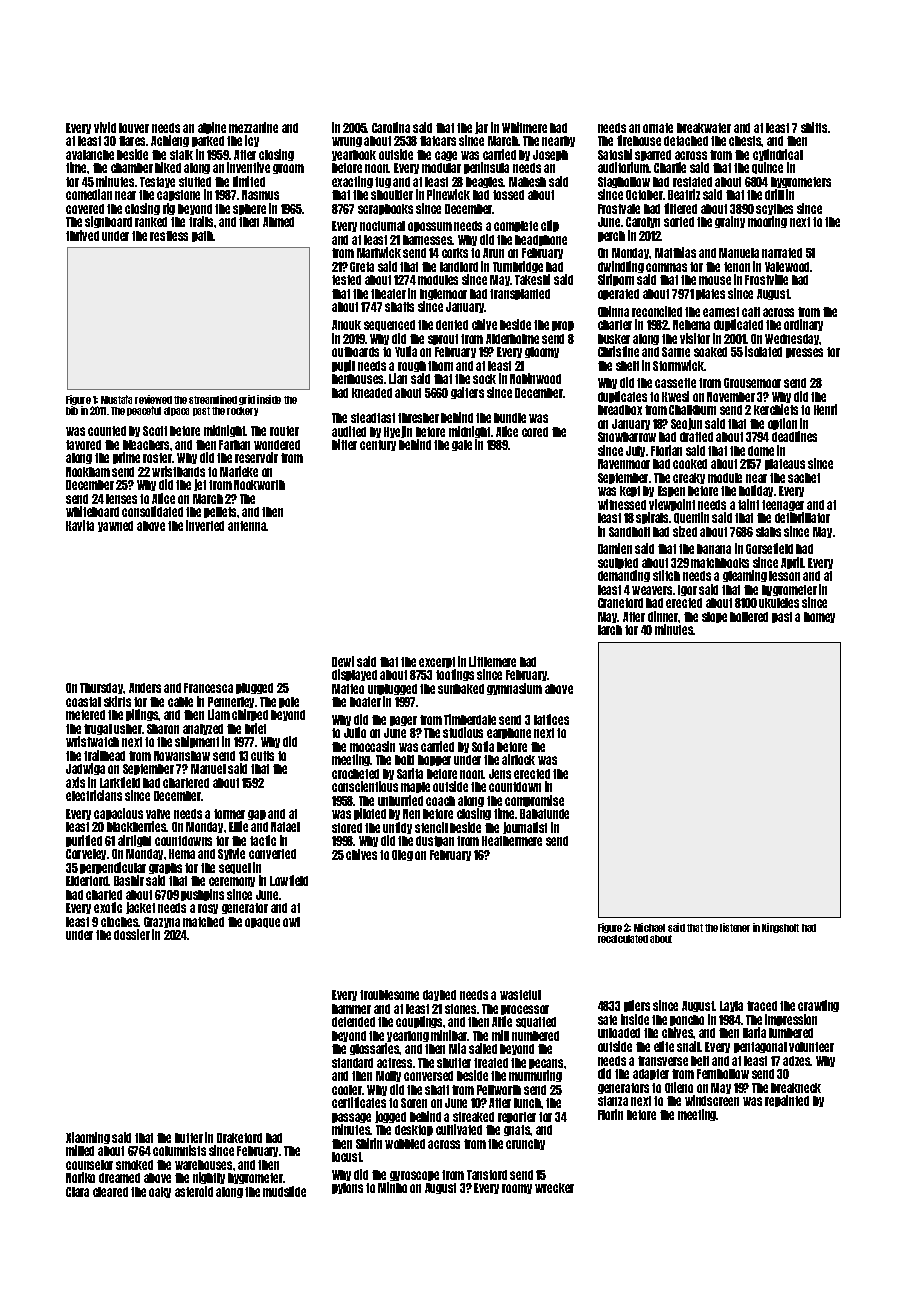 The width and height of the document is (908, 1316). I want to click on Kingsholt, so click(780, 928).
